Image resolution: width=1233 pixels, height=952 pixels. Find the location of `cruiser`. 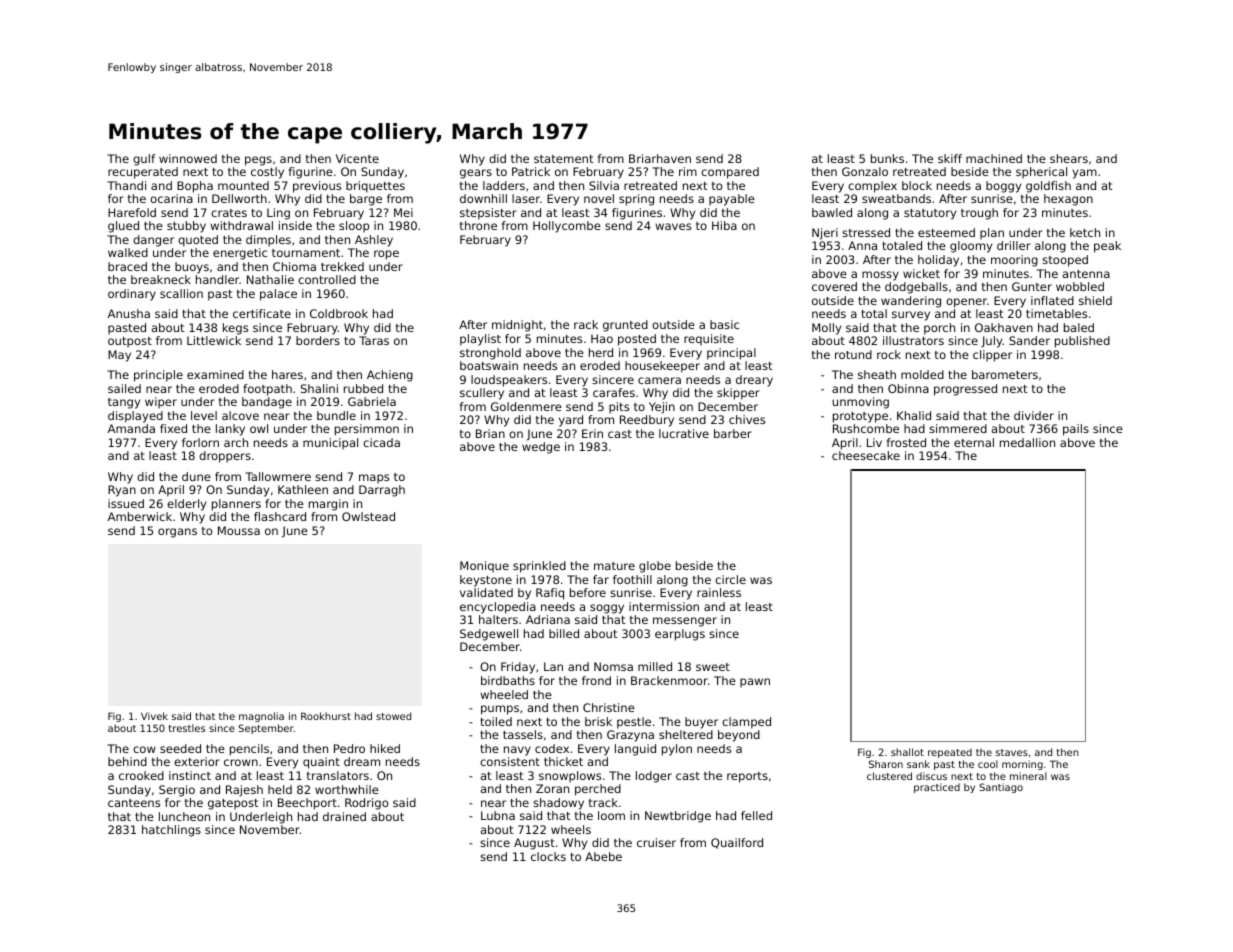

cruiser is located at coordinates (656, 842).
